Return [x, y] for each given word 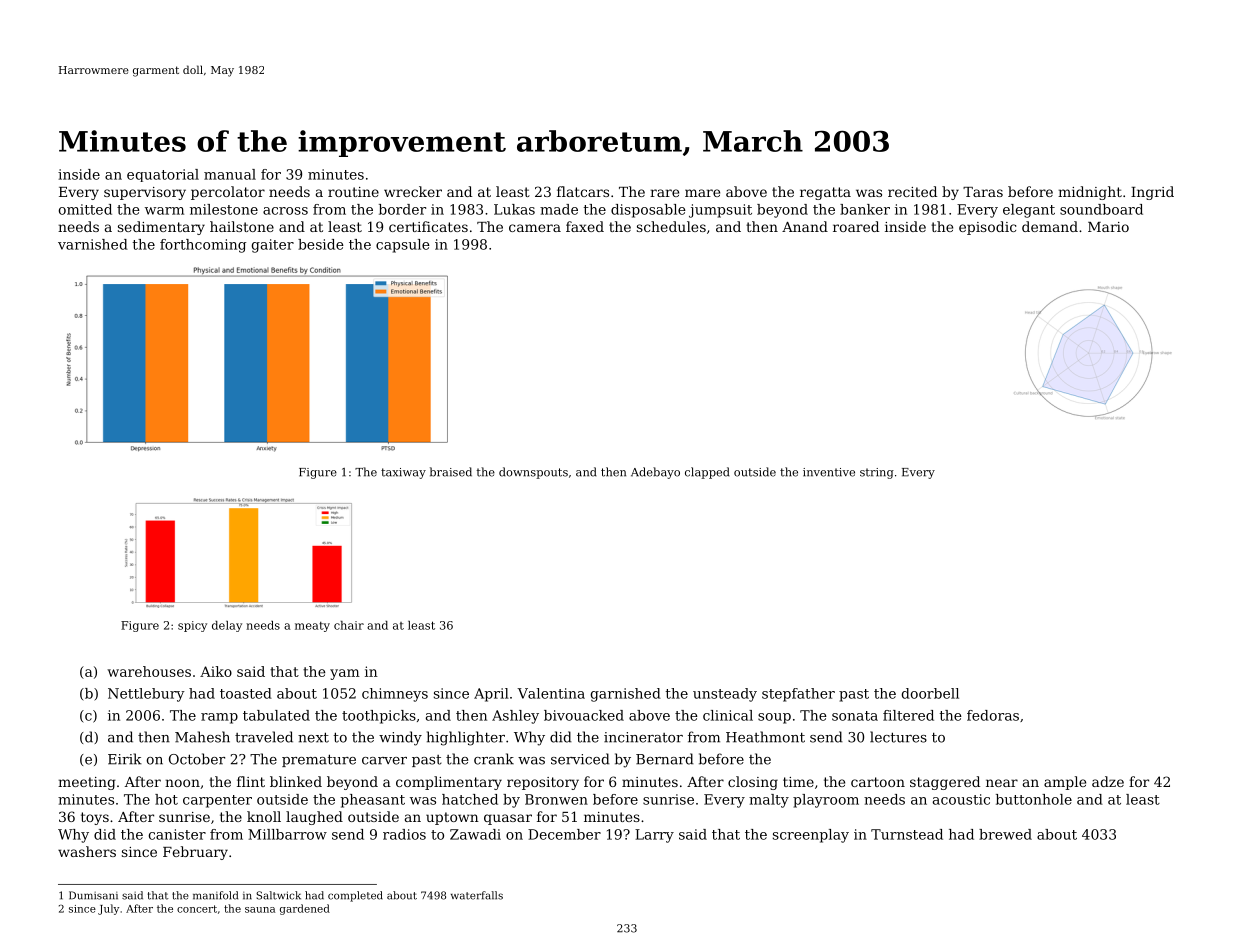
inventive [829, 472]
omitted [85, 209]
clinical [728, 715]
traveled [264, 737]
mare [702, 193]
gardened [305, 909]
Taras [983, 192]
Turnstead [907, 834]
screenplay [811, 836]
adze [1108, 781]
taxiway [403, 473]
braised [451, 472]
